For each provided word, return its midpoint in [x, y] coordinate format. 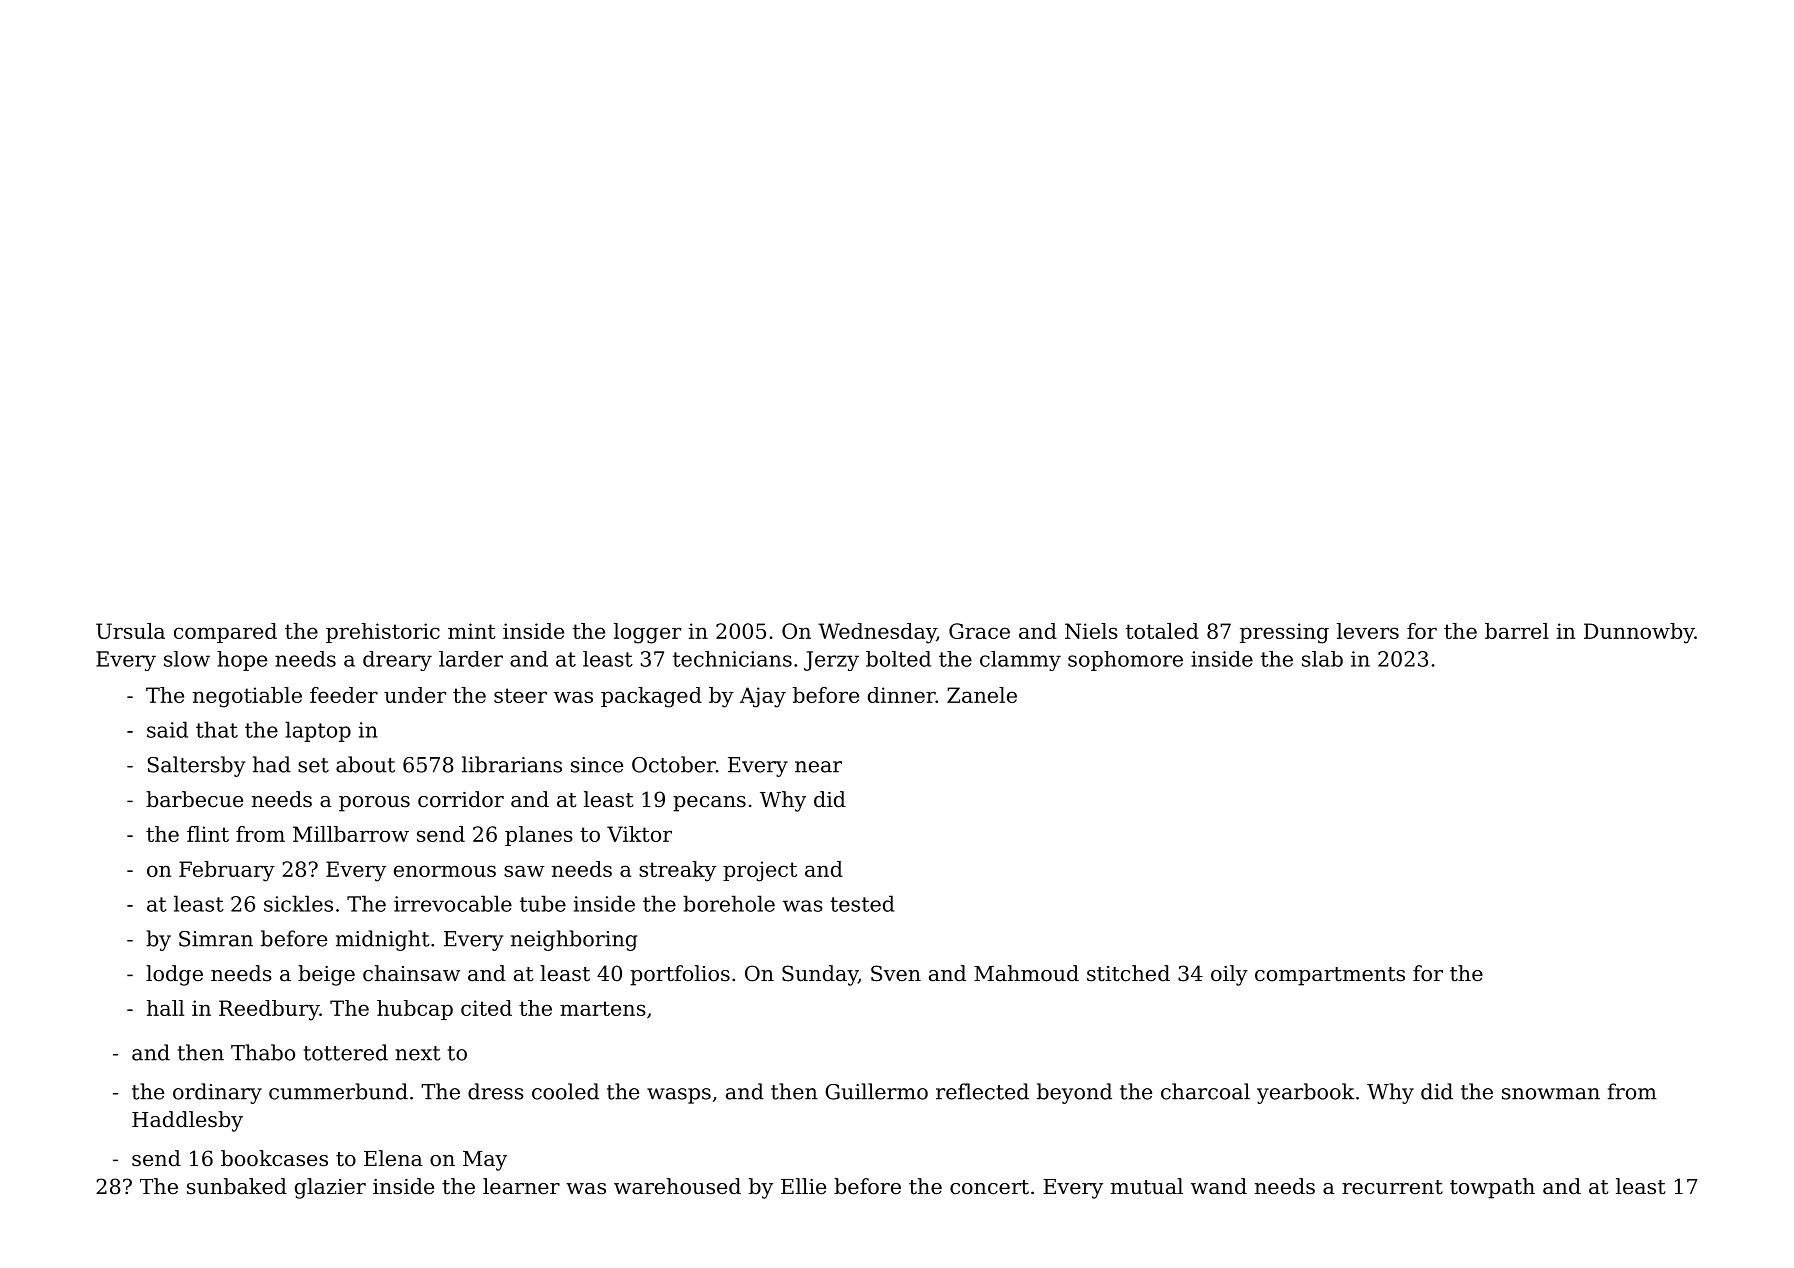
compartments [1330, 976]
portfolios [680, 975]
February [227, 871]
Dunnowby [1639, 633]
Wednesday [877, 633]
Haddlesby [187, 1121]
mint [472, 631]
